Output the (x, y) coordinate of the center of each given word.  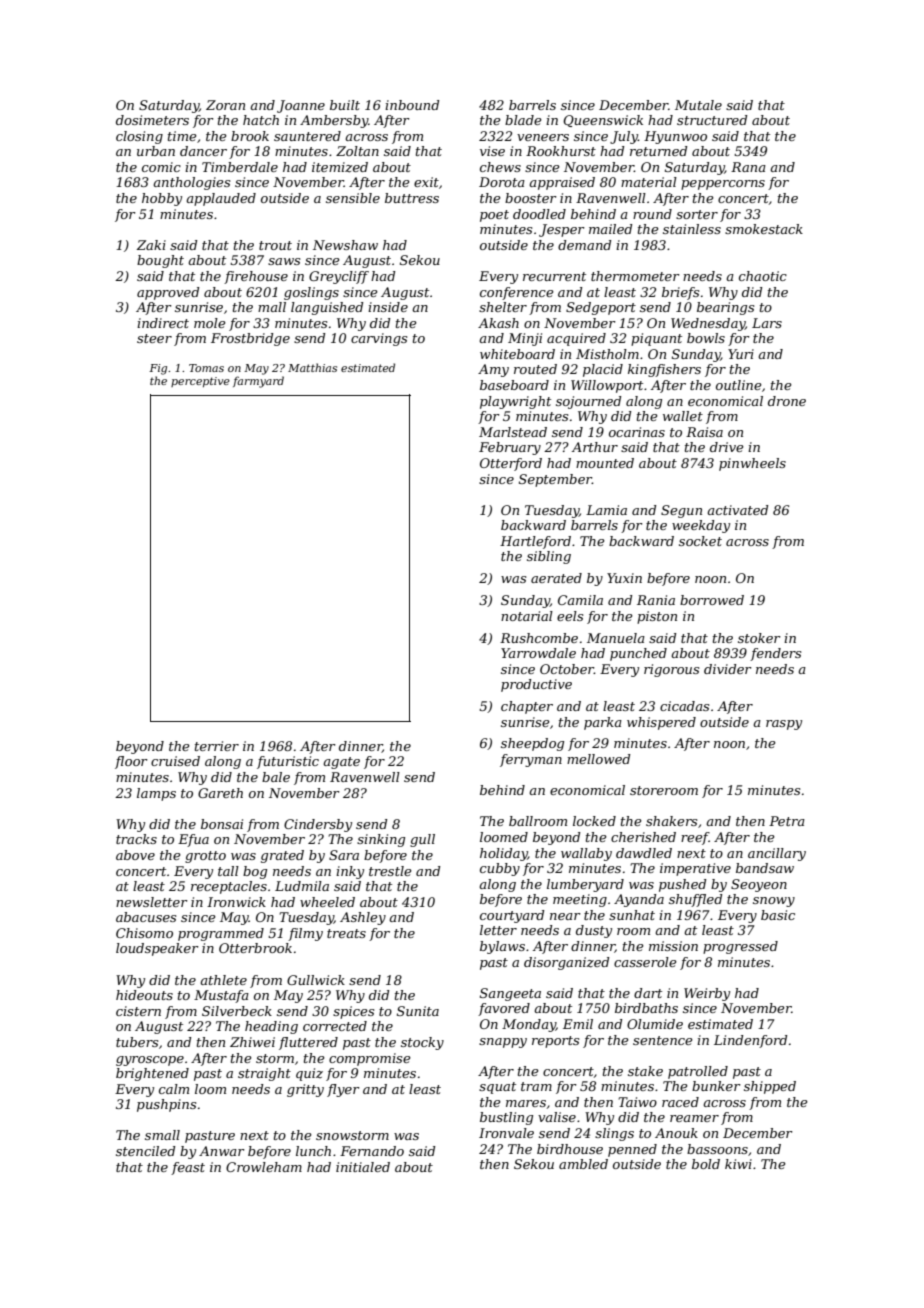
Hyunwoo (675, 137)
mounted (605, 463)
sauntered (307, 136)
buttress (412, 198)
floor (131, 762)
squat (497, 1088)
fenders (775, 654)
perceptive (200, 382)
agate (341, 763)
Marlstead (513, 432)
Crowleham (264, 1167)
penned (632, 1150)
